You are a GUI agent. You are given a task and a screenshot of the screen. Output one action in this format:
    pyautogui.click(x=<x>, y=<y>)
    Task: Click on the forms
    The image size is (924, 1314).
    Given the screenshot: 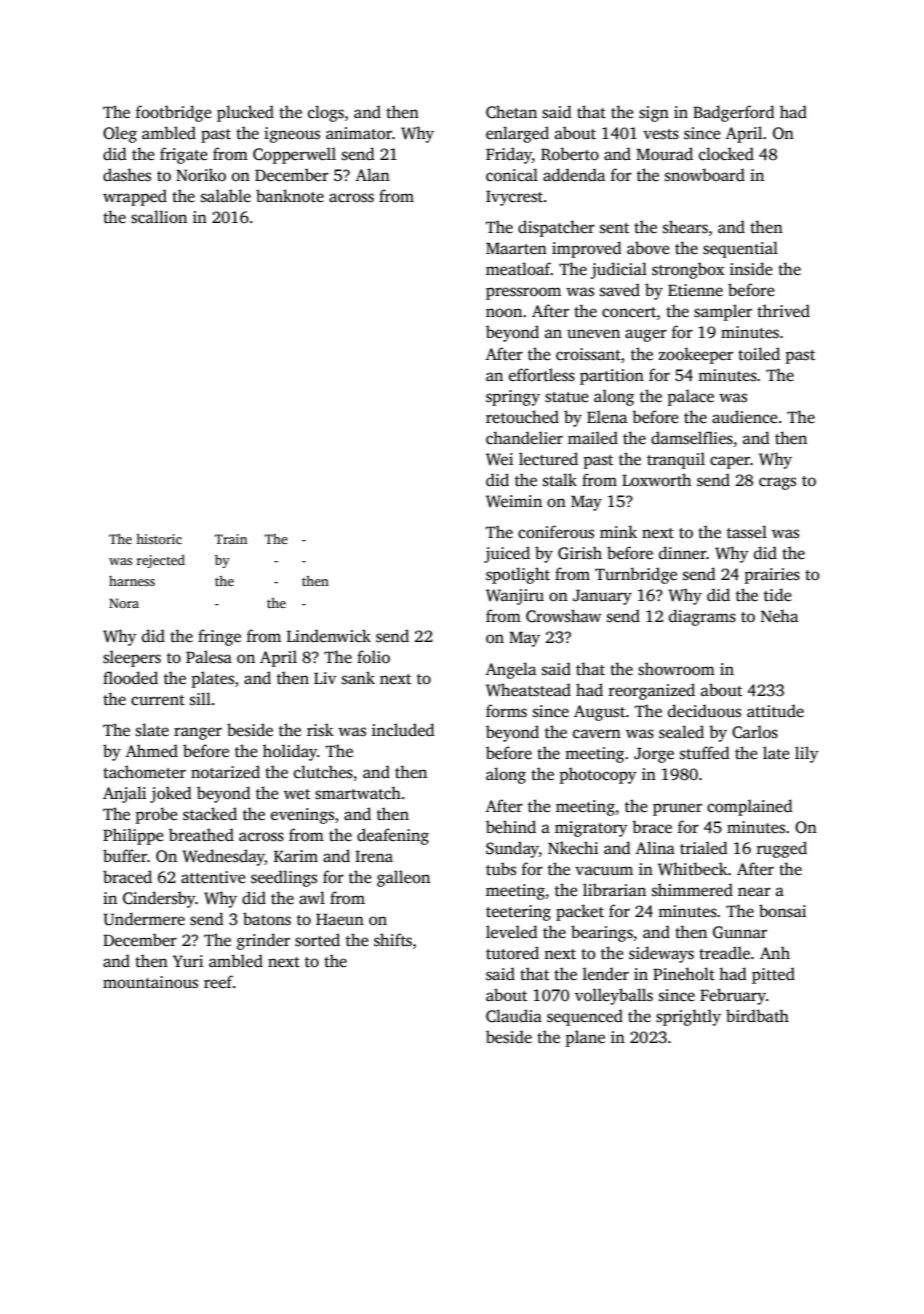 What is the action you would take?
    pyautogui.click(x=506, y=711)
